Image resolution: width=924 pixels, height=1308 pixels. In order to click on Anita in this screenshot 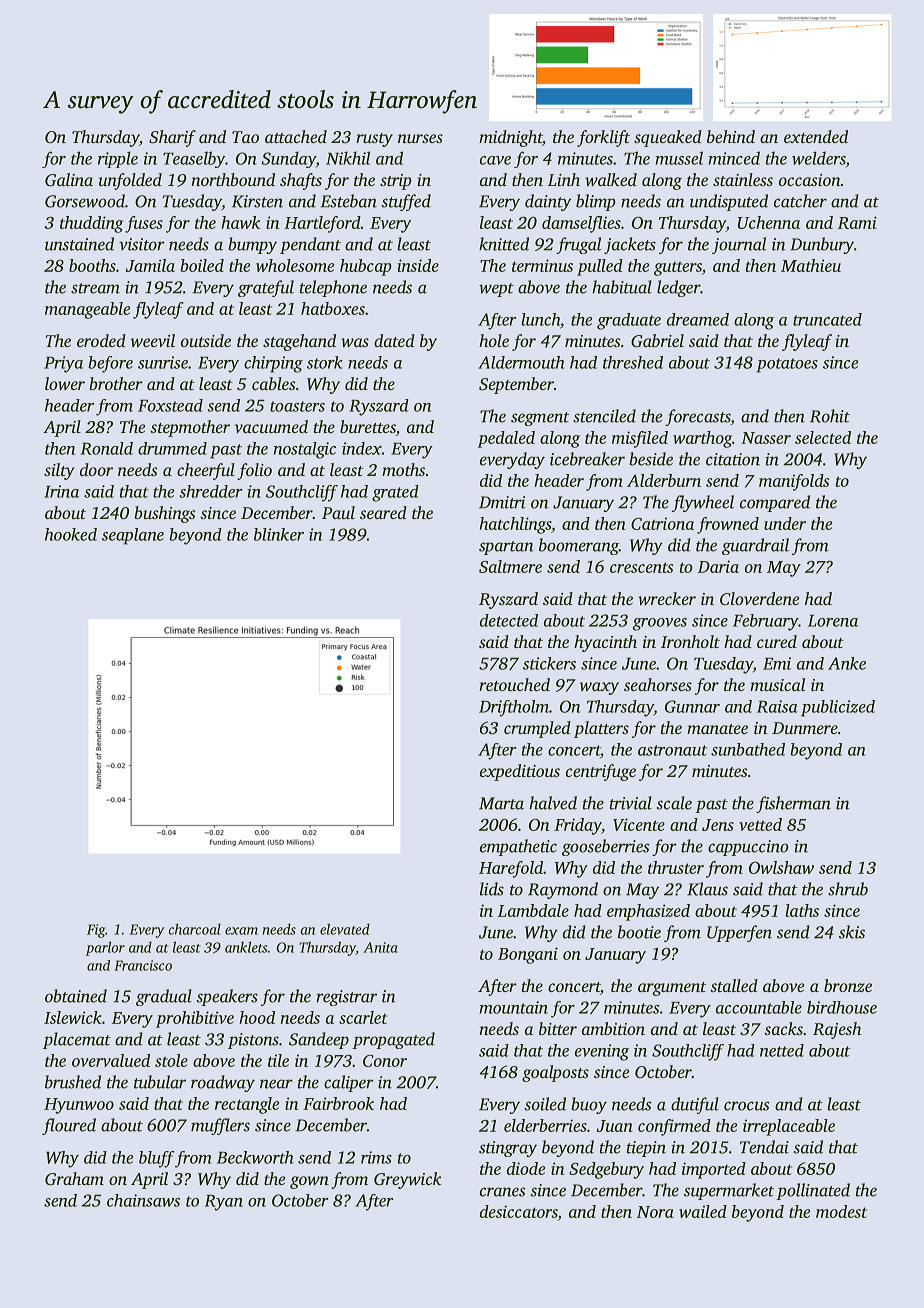, I will do `click(380, 947)`.
